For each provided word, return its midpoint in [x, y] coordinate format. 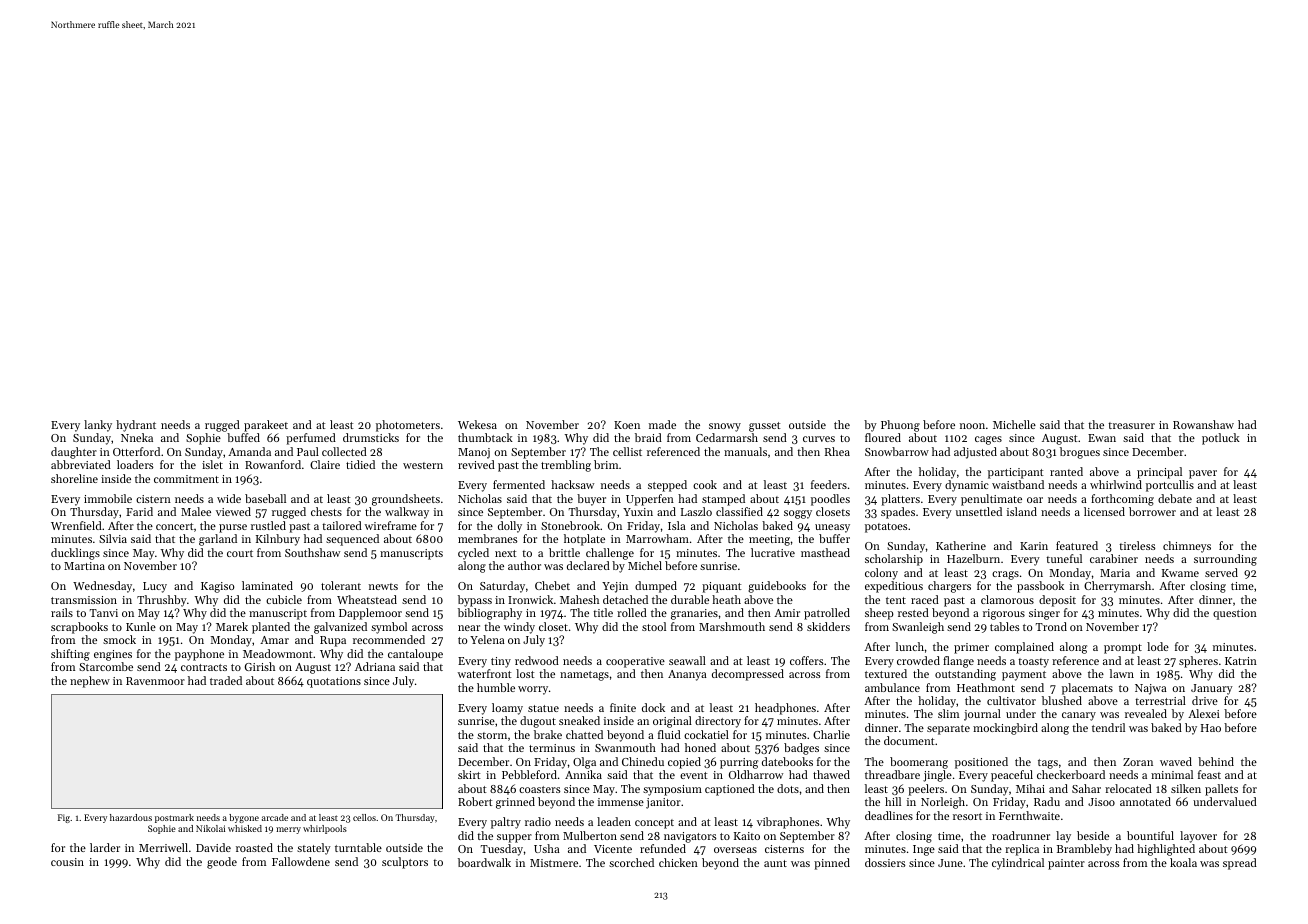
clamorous [1007, 599]
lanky [98, 426]
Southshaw [312, 552]
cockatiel [706, 734]
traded [226, 680]
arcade [275, 817]
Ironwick [530, 599]
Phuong [900, 426]
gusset [765, 427]
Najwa [1151, 689]
